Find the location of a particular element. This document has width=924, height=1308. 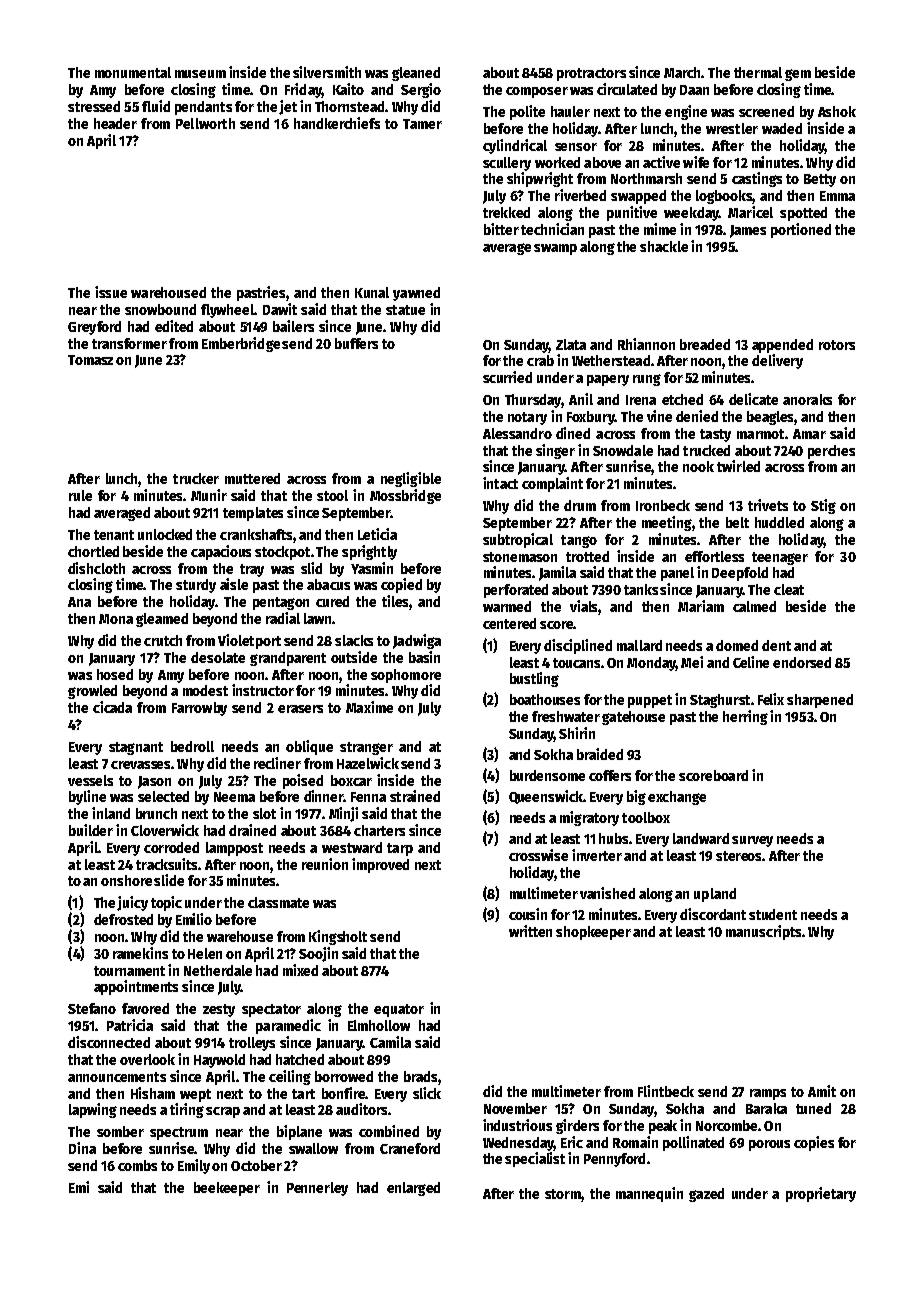

Mona is located at coordinates (116, 619).
